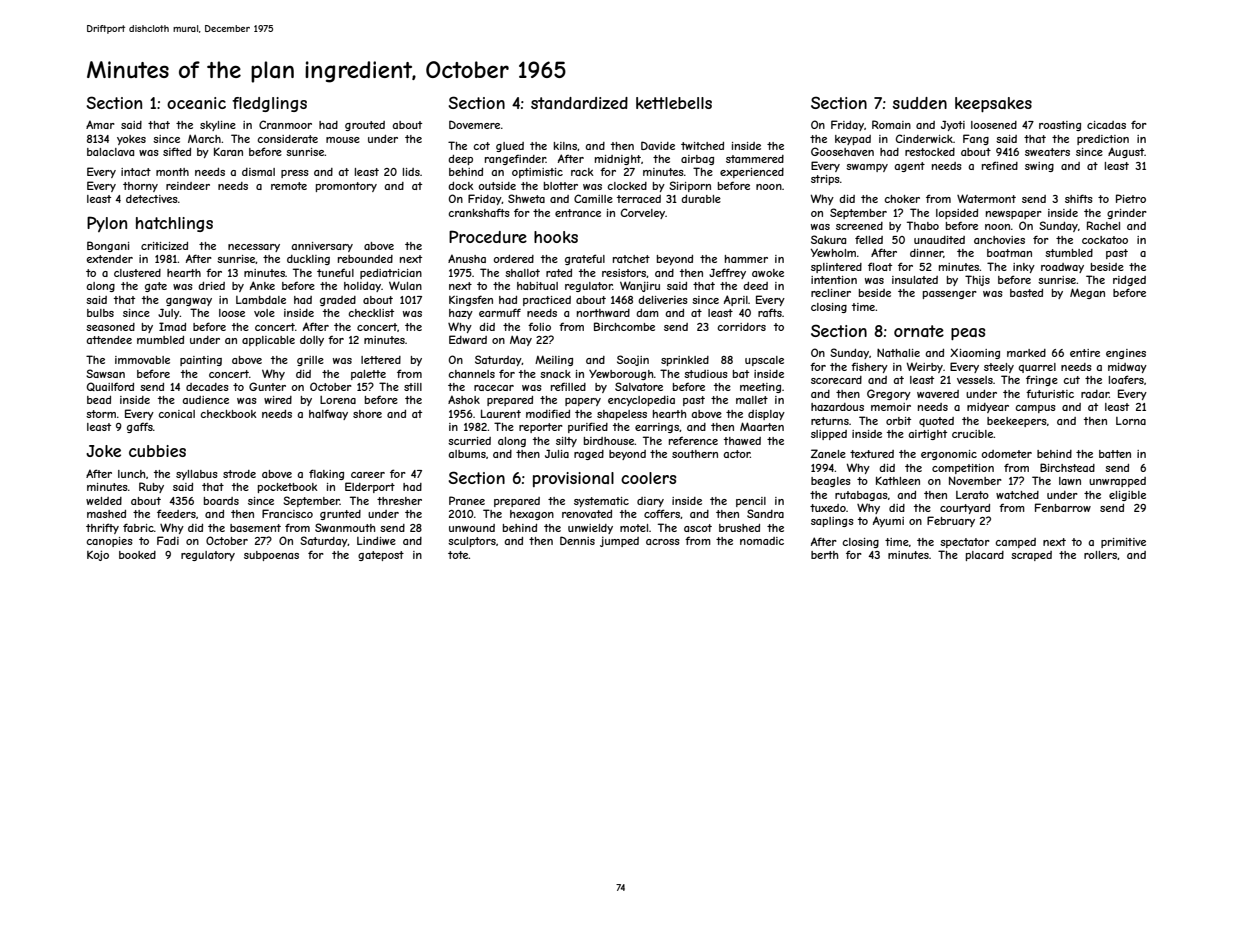 This screenshot has width=1233, height=952. What do you see at coordinates (1127, 214) in the screenshot?
I see `grinder` at bounding box center [1127, 214].
